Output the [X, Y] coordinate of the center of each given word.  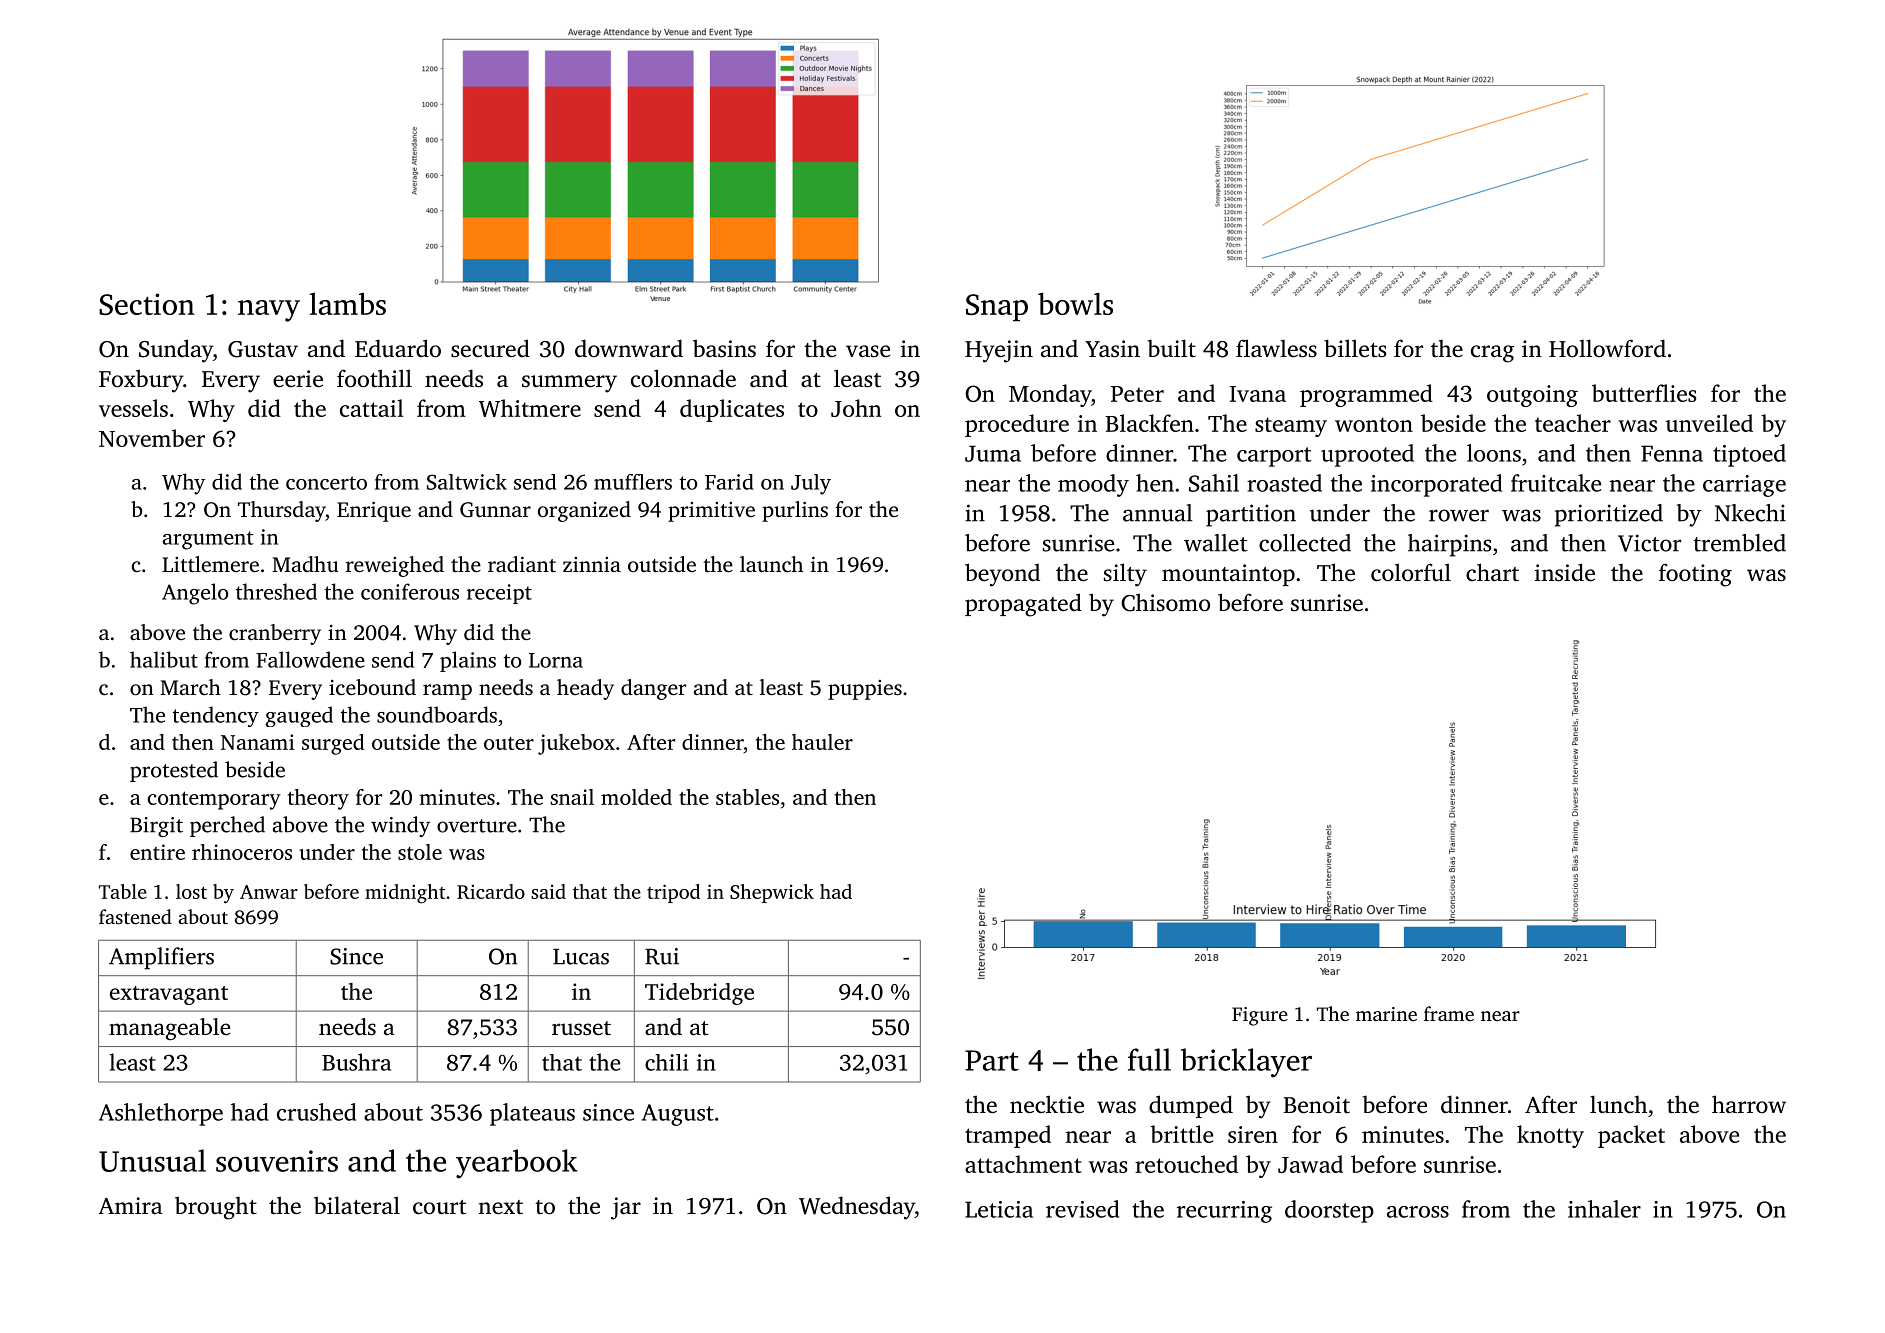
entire [157, 852]
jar [626, 1208]
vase [868, 351]
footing [1695, 575]
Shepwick [772, 893]
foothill [374, 378]
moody [1093, 485]
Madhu [305, 564]
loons [1494, 453]
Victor [1649, 543]
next [500, 1207]
